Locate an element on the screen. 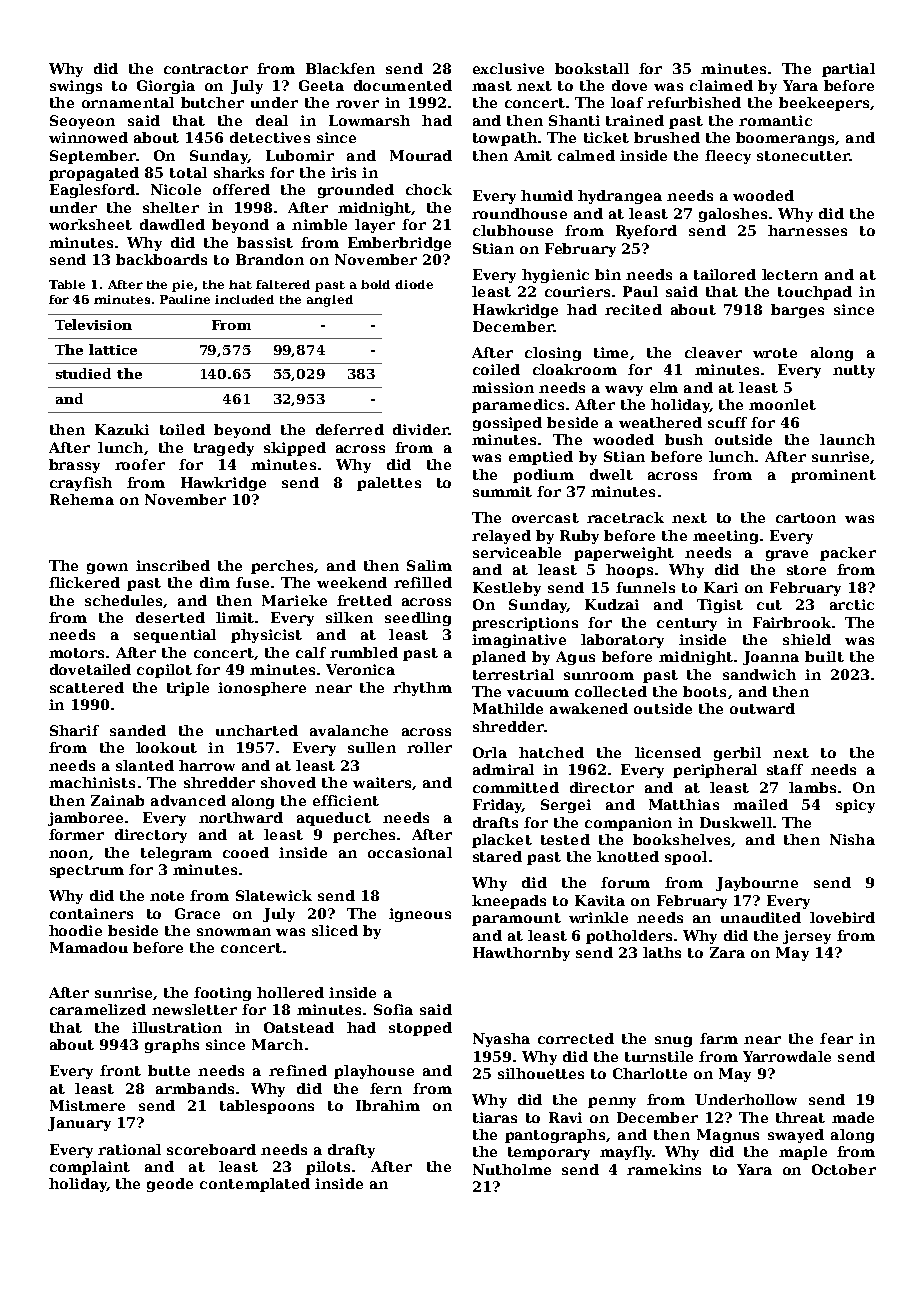  Amit is located at coordinates (533, 155).
